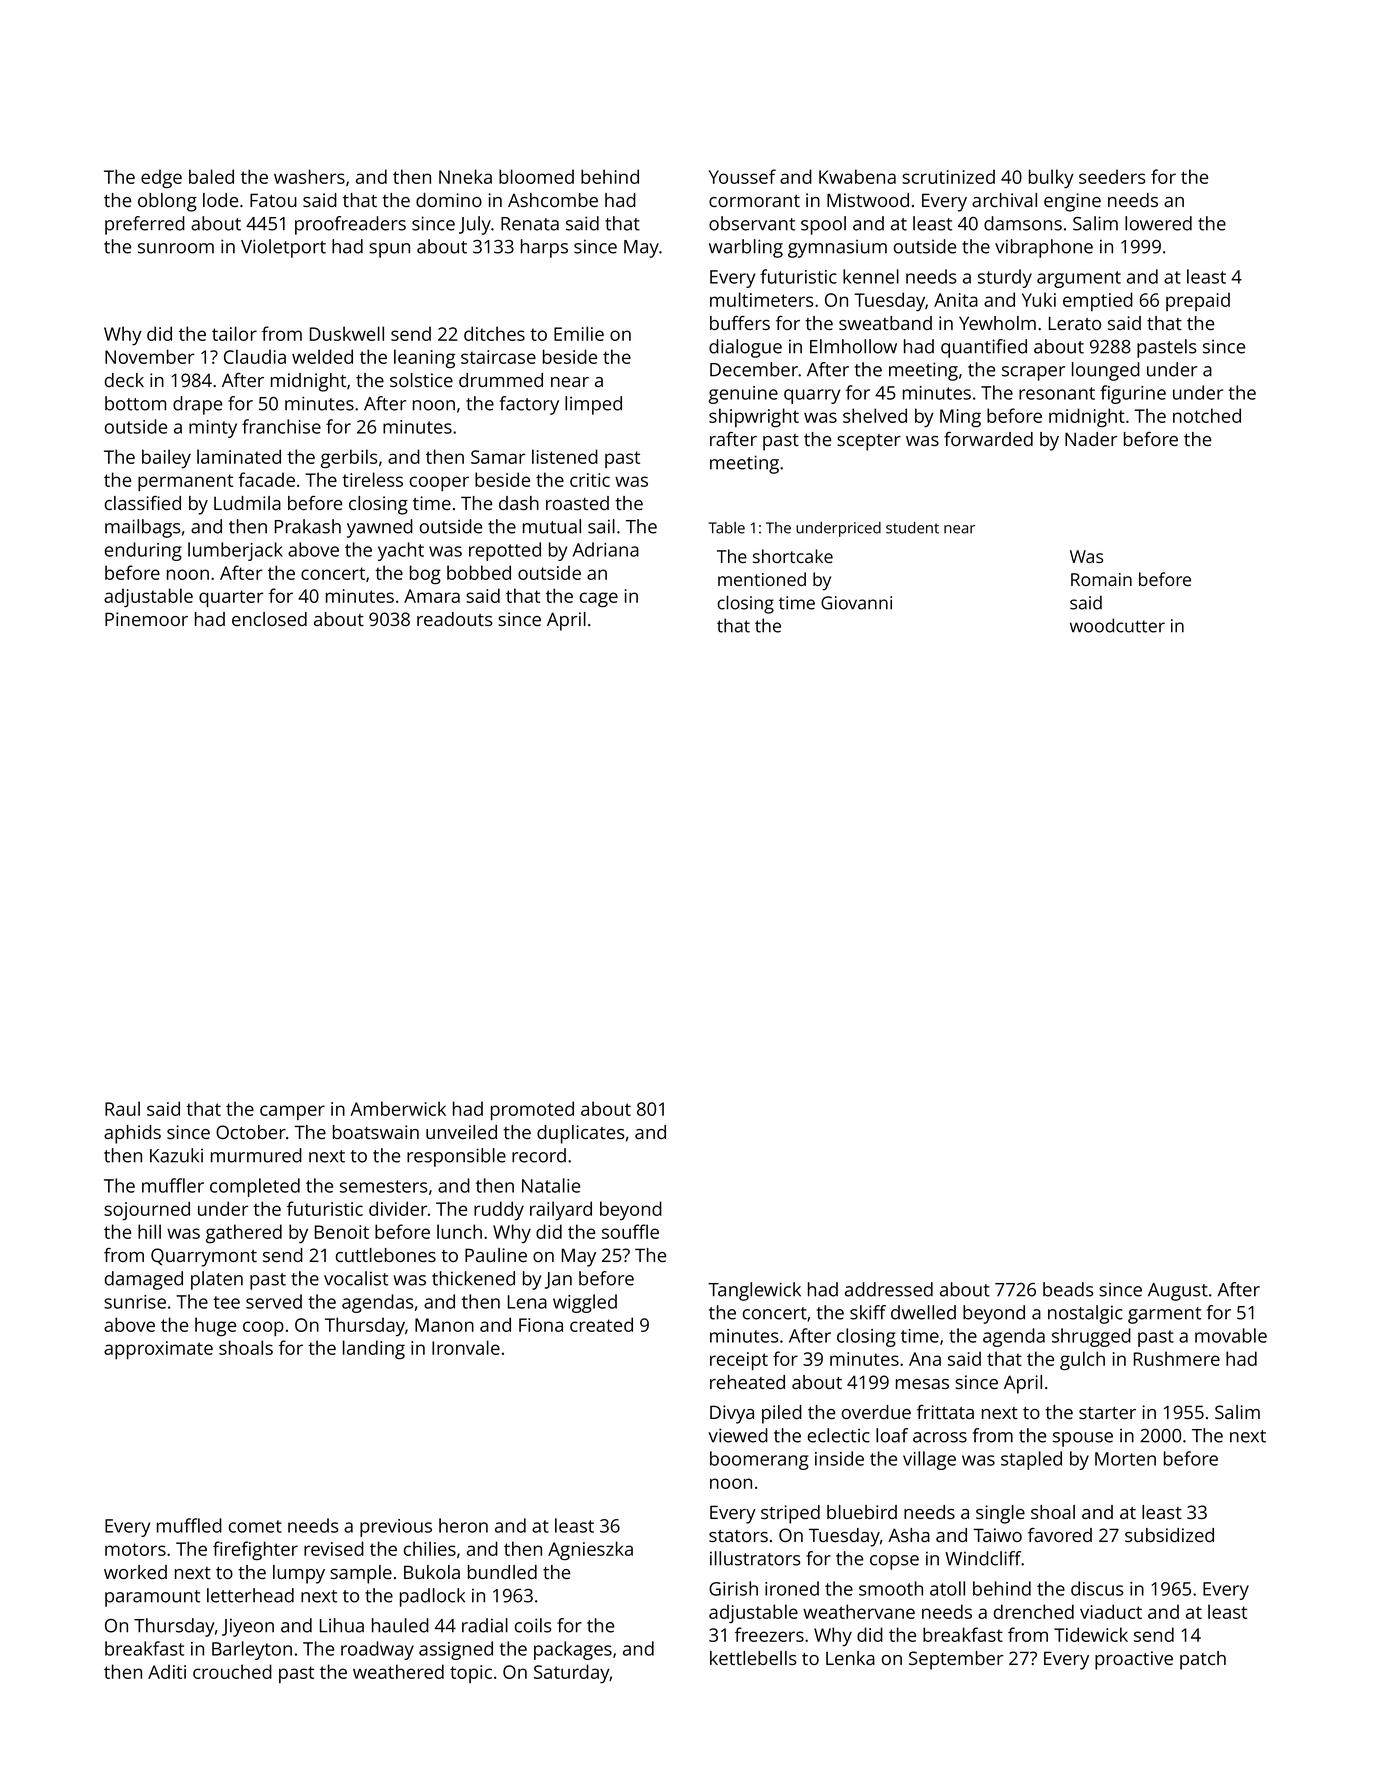 The width and height of the page is (1377, 1782). I want to click on warbling, so click(746, 248).
